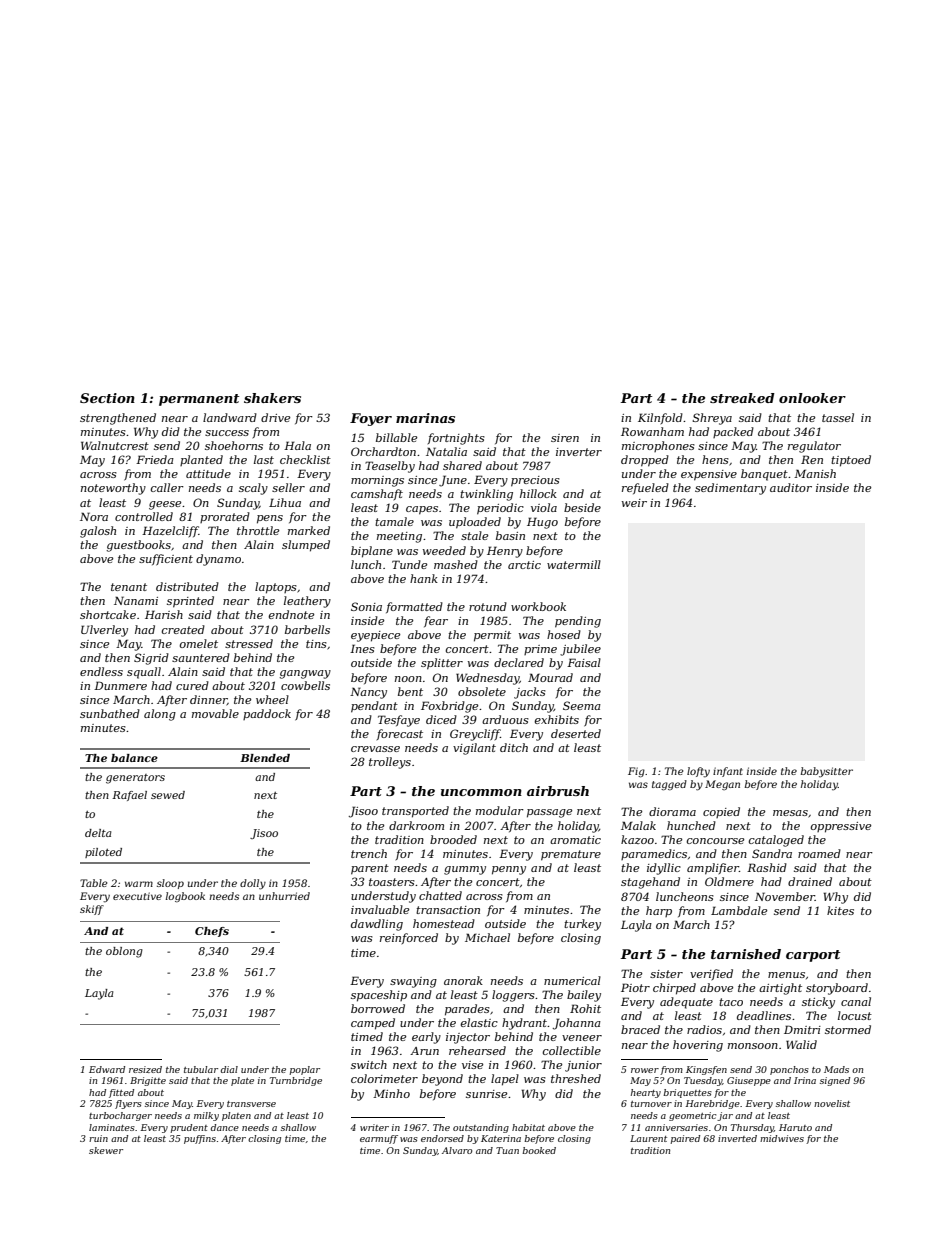 Image resolution: width=952 pixels, height=1233 pixels. What do you see at coordinates (584, 662) in the page?
I see `Faisal` at bounding box center [584, 662].
